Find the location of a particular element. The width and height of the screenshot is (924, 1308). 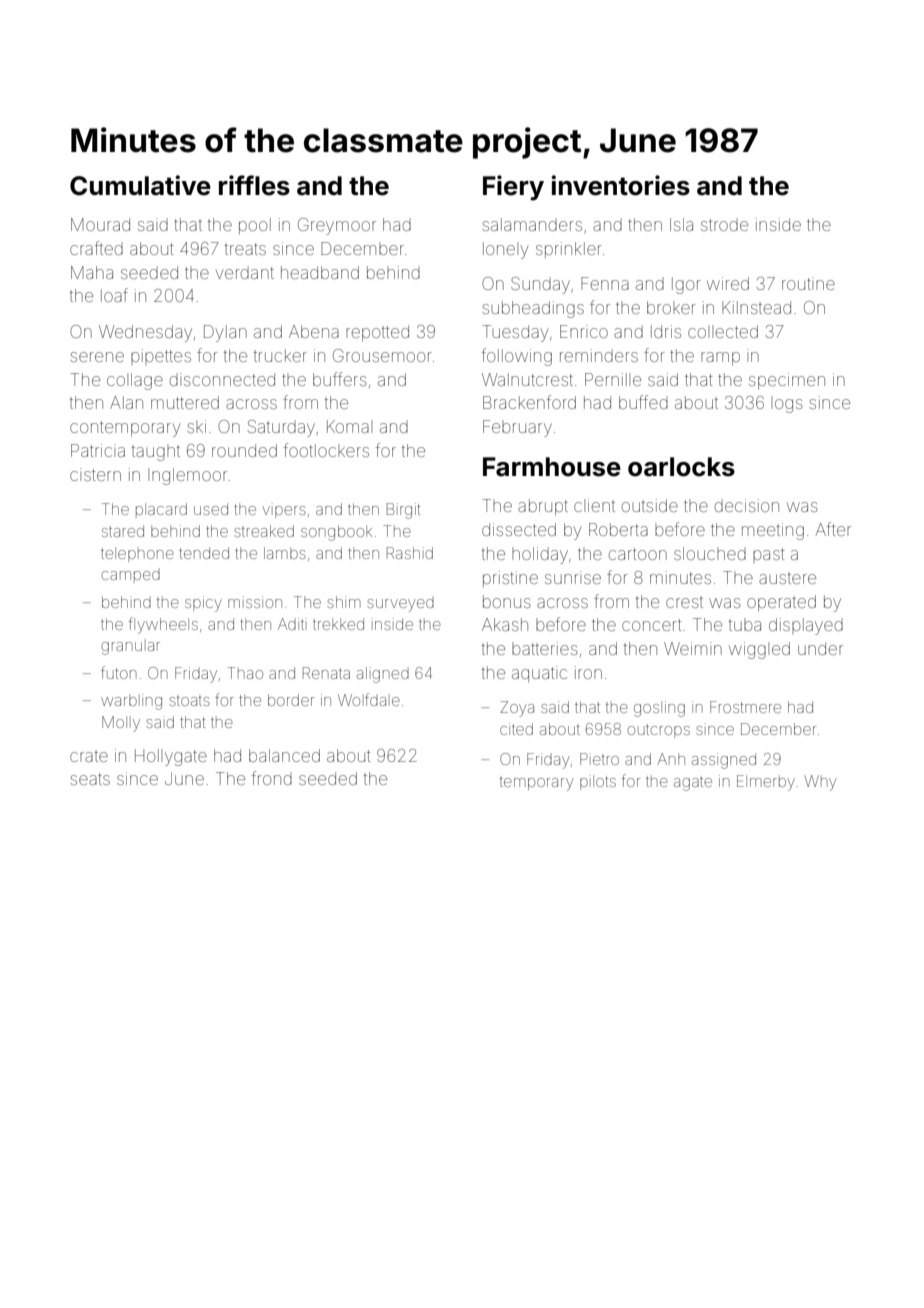

Komal is located at coordinates (349, 426).
